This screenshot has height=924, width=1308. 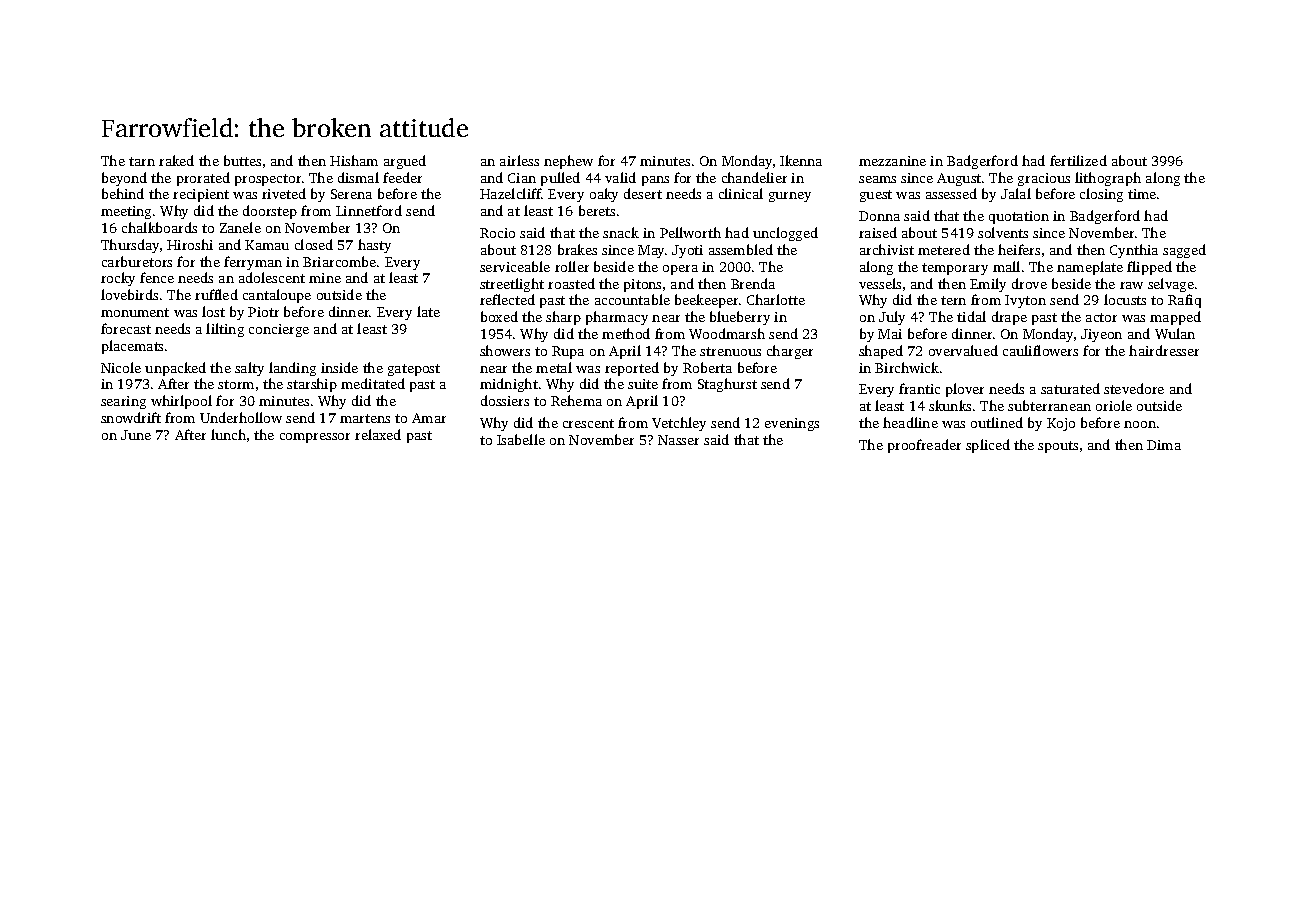 I want to click on drove, so click(x=1029, y=283).
